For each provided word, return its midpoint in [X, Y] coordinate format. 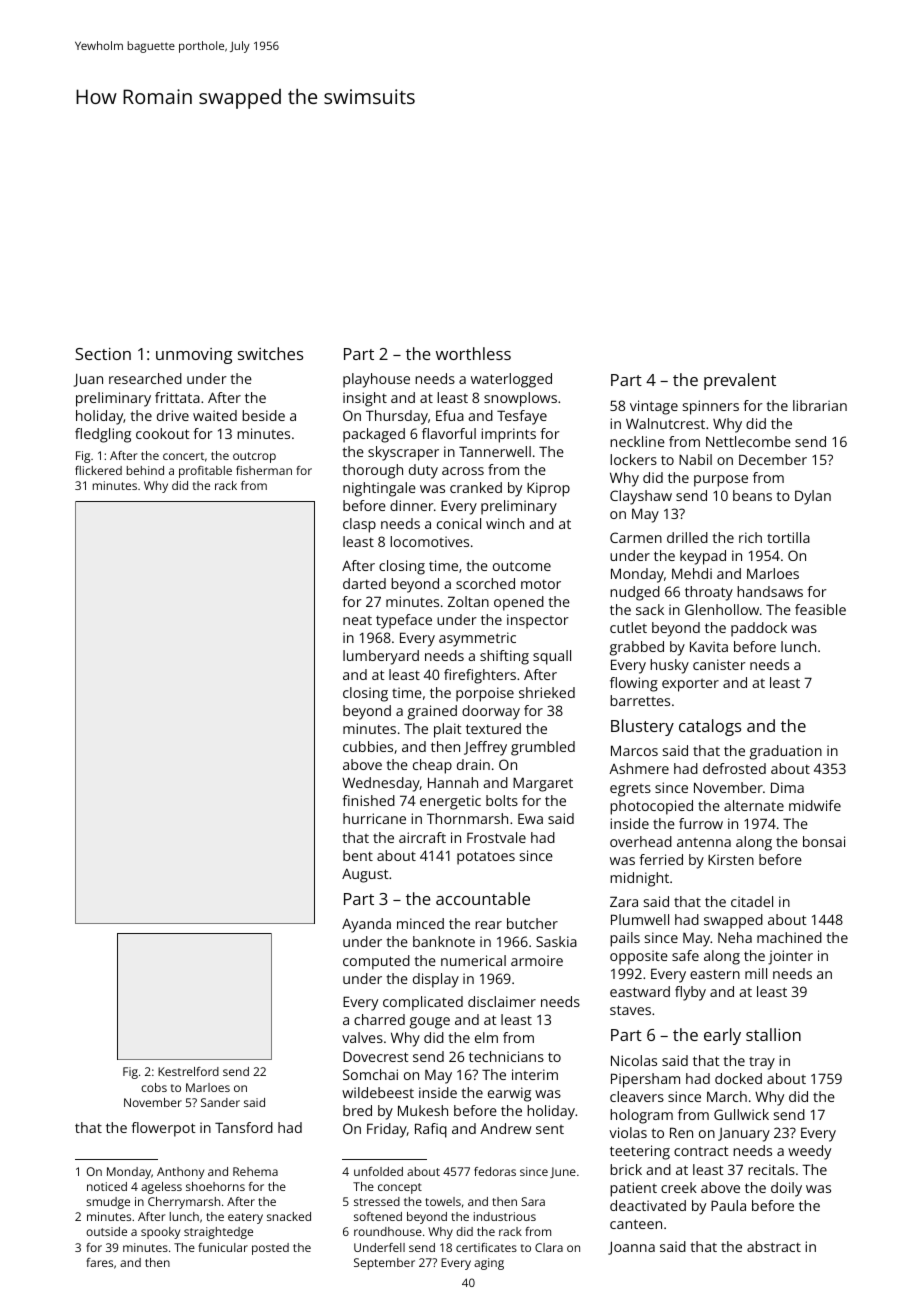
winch [505, 523]
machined [789, 937]
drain [473, 764]
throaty [709, 593]
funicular [223, 1247]
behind [145, 470]
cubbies [368, 746]
